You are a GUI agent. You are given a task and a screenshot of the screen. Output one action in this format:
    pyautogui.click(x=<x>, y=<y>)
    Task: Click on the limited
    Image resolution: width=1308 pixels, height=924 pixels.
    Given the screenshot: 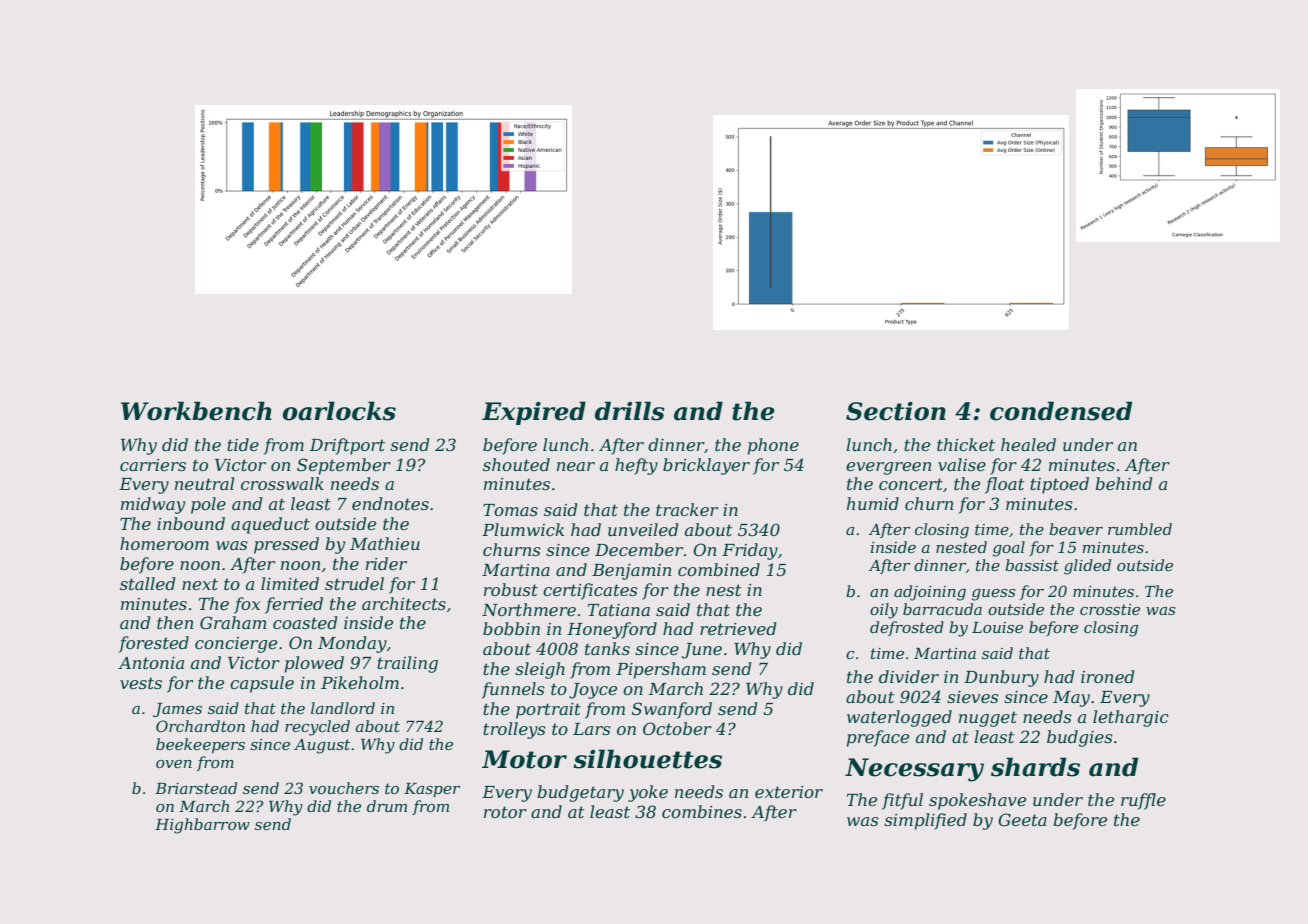 What is the action you would take?
    pyautogui.click(x=290, y=583)
